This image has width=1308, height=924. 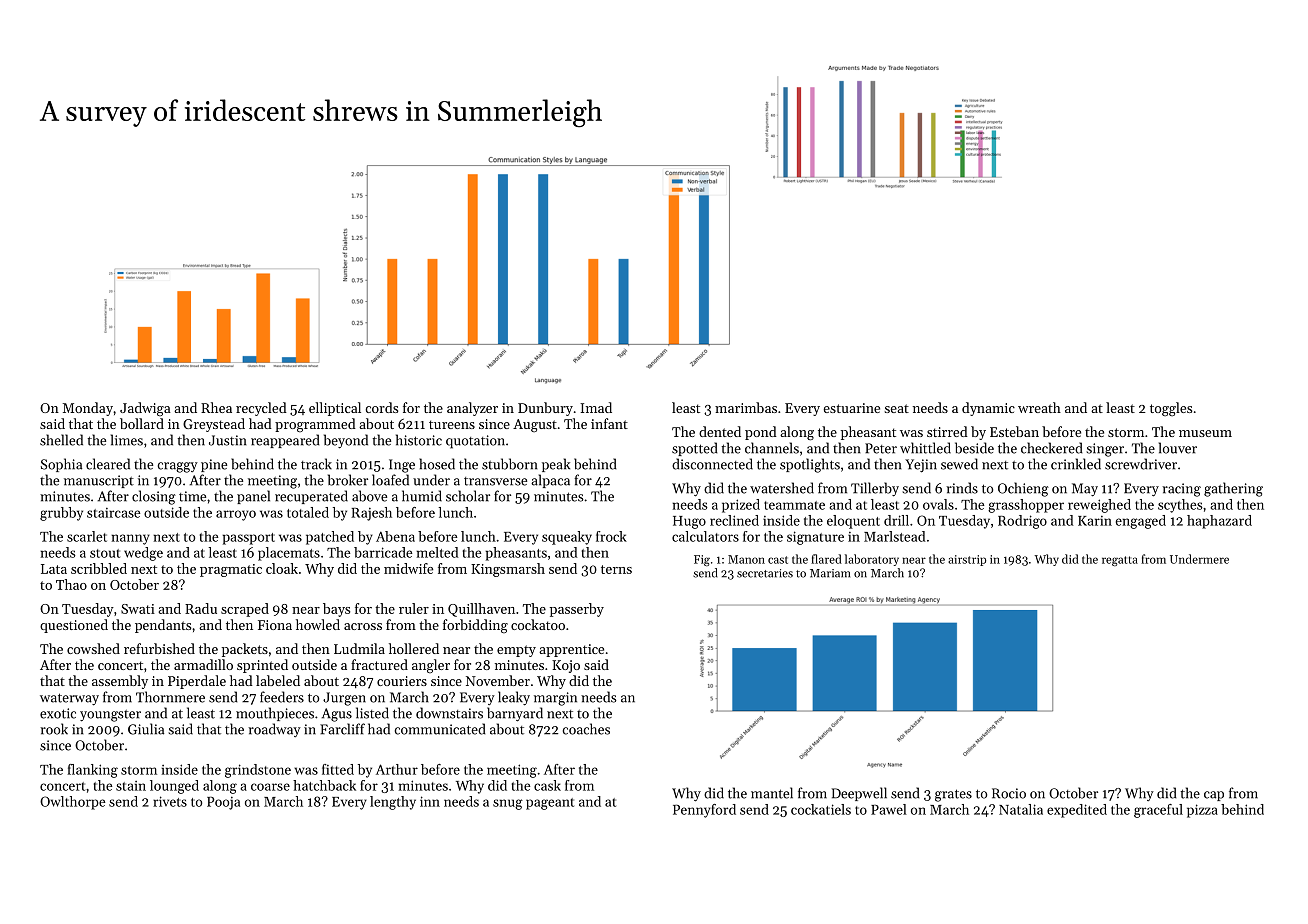 I want to click on margin, so click(x=555, y=699).
